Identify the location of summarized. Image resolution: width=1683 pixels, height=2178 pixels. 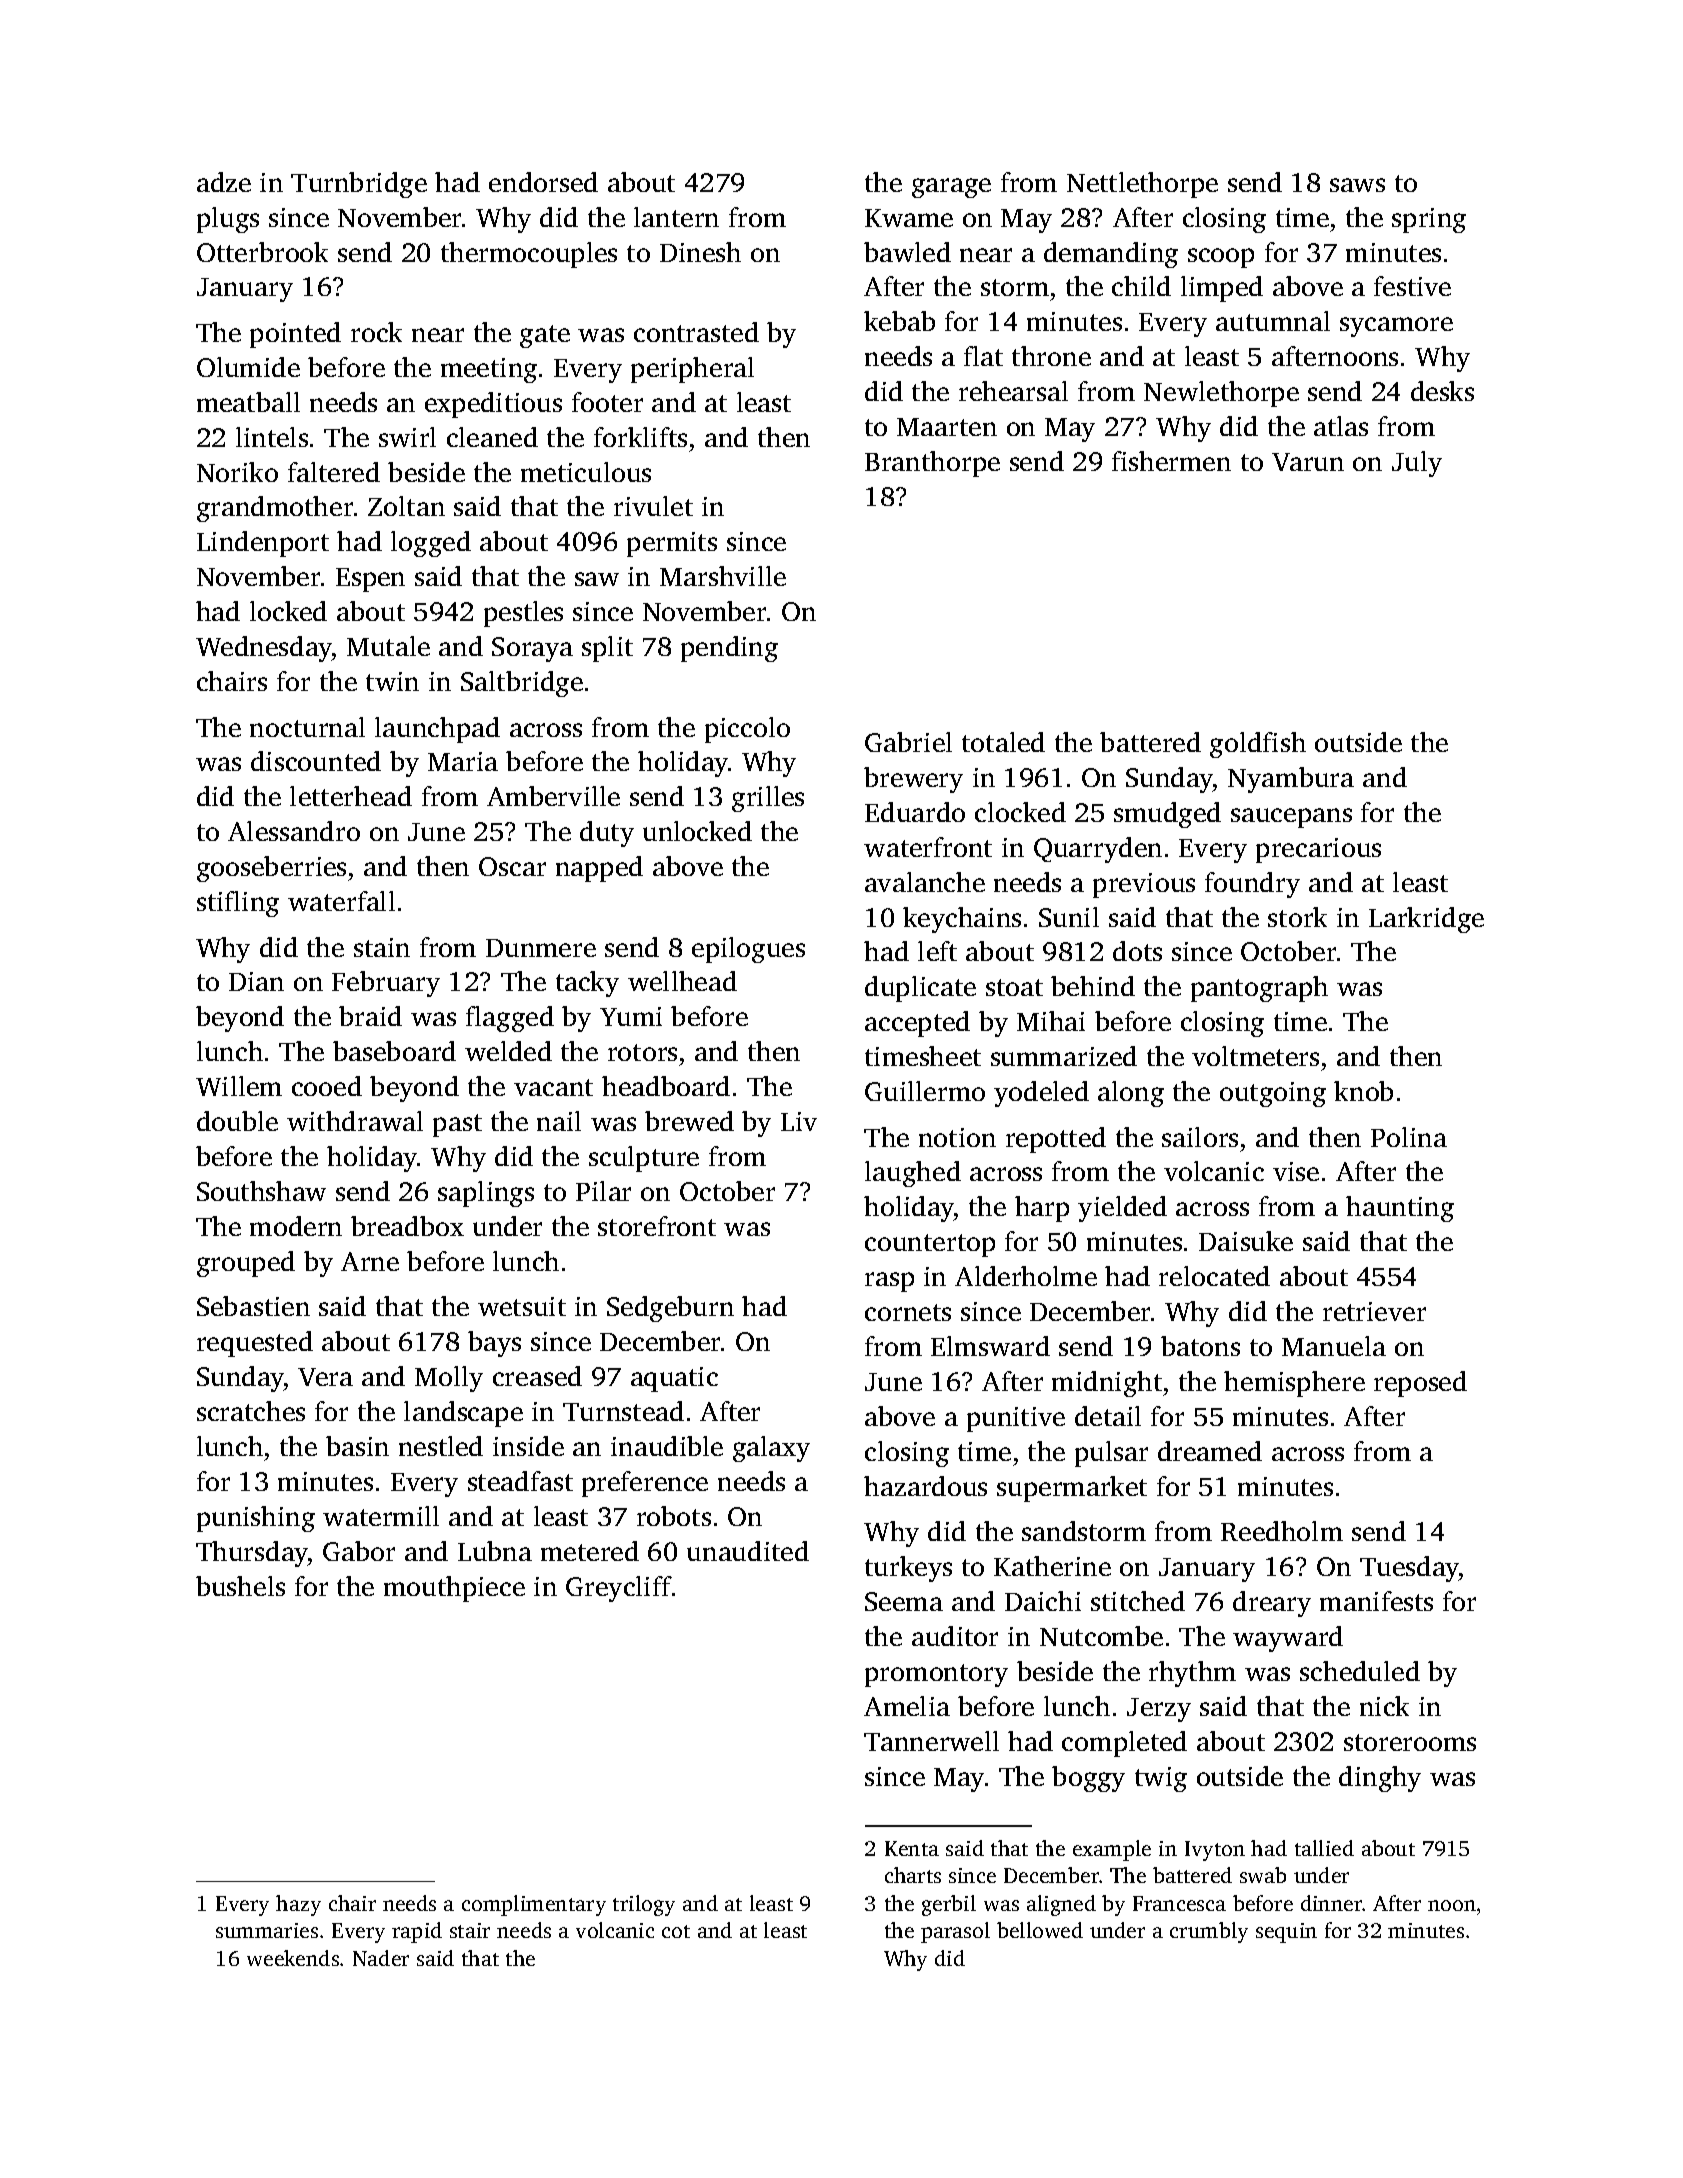
(1064, 1056).
